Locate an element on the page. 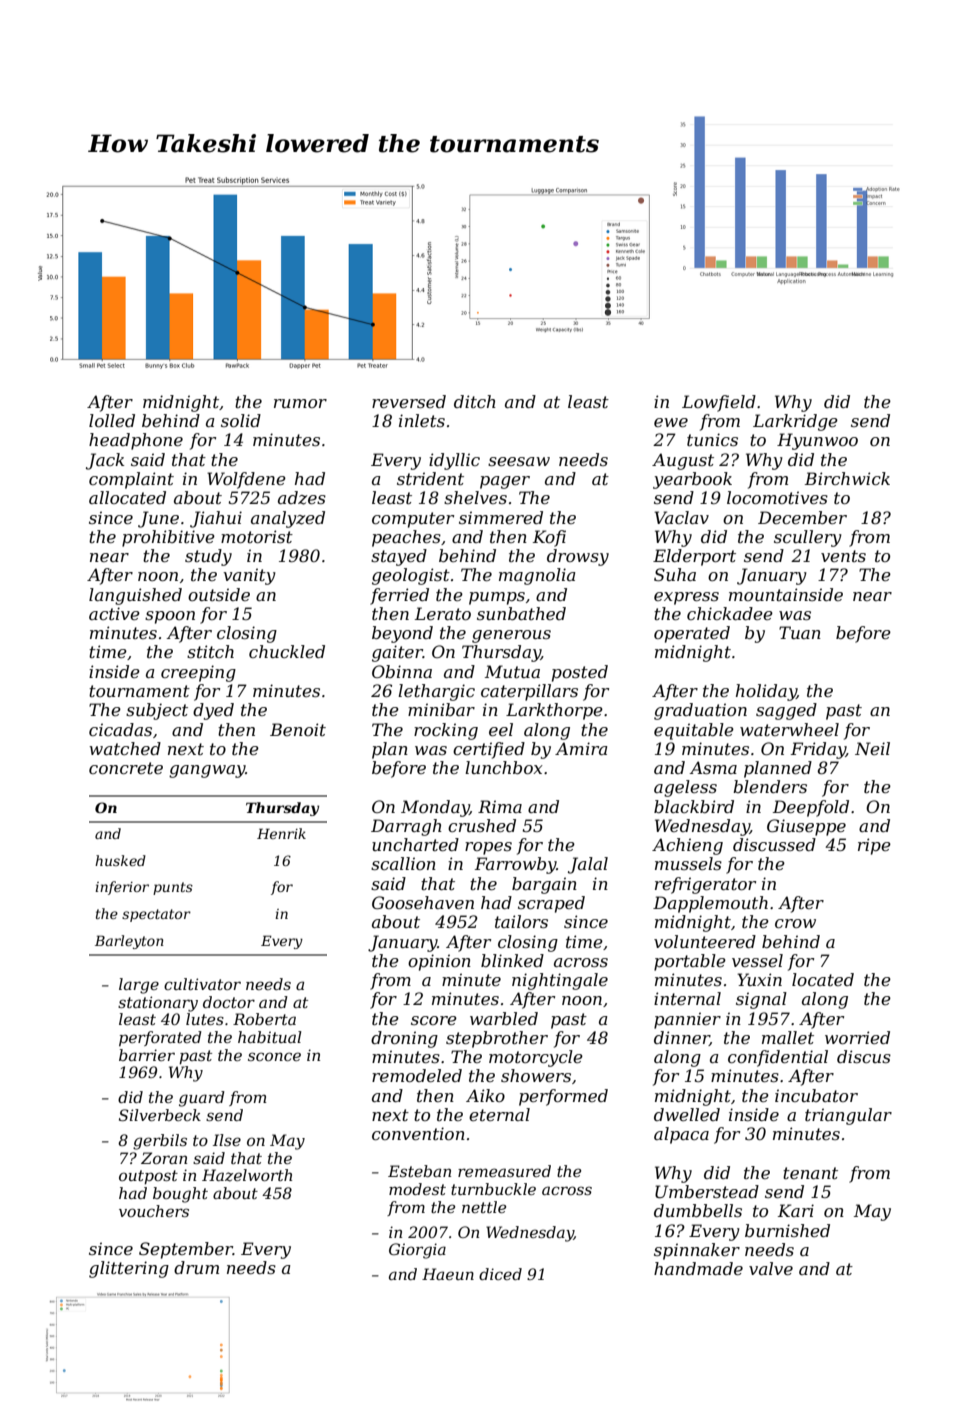 This page has width=980, height=1420. handmade is located at coordinates (698, 1268).
